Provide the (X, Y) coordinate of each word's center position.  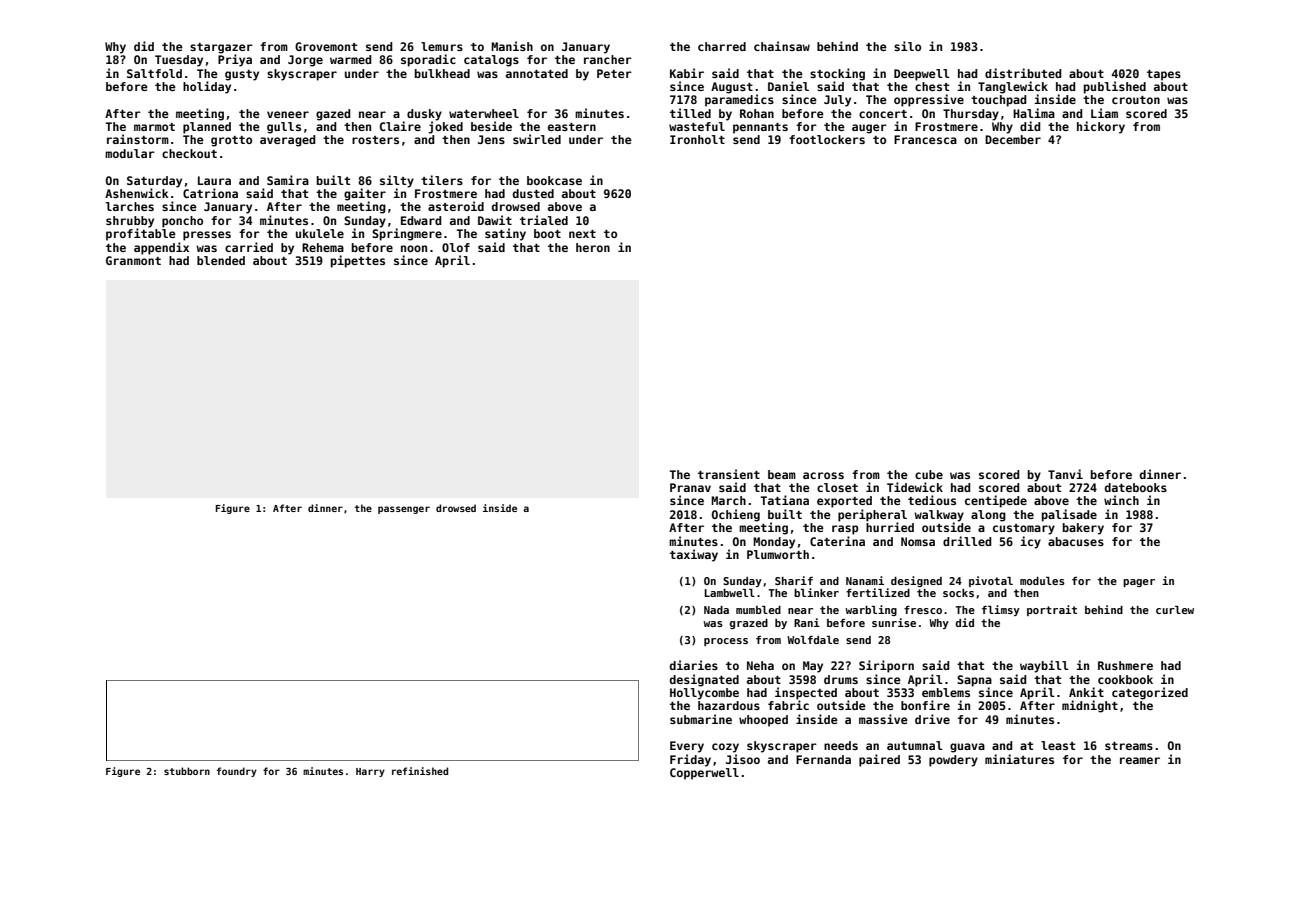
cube (929, 474)
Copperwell (704, 774)
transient (729, 474)
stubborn (187, 771)
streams (1129, 746)
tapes (1164, 75)
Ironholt (697, 139)
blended (221, 260)
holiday (207, 87)
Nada (716, 610)
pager (1139, 583)
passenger (404, 510)
